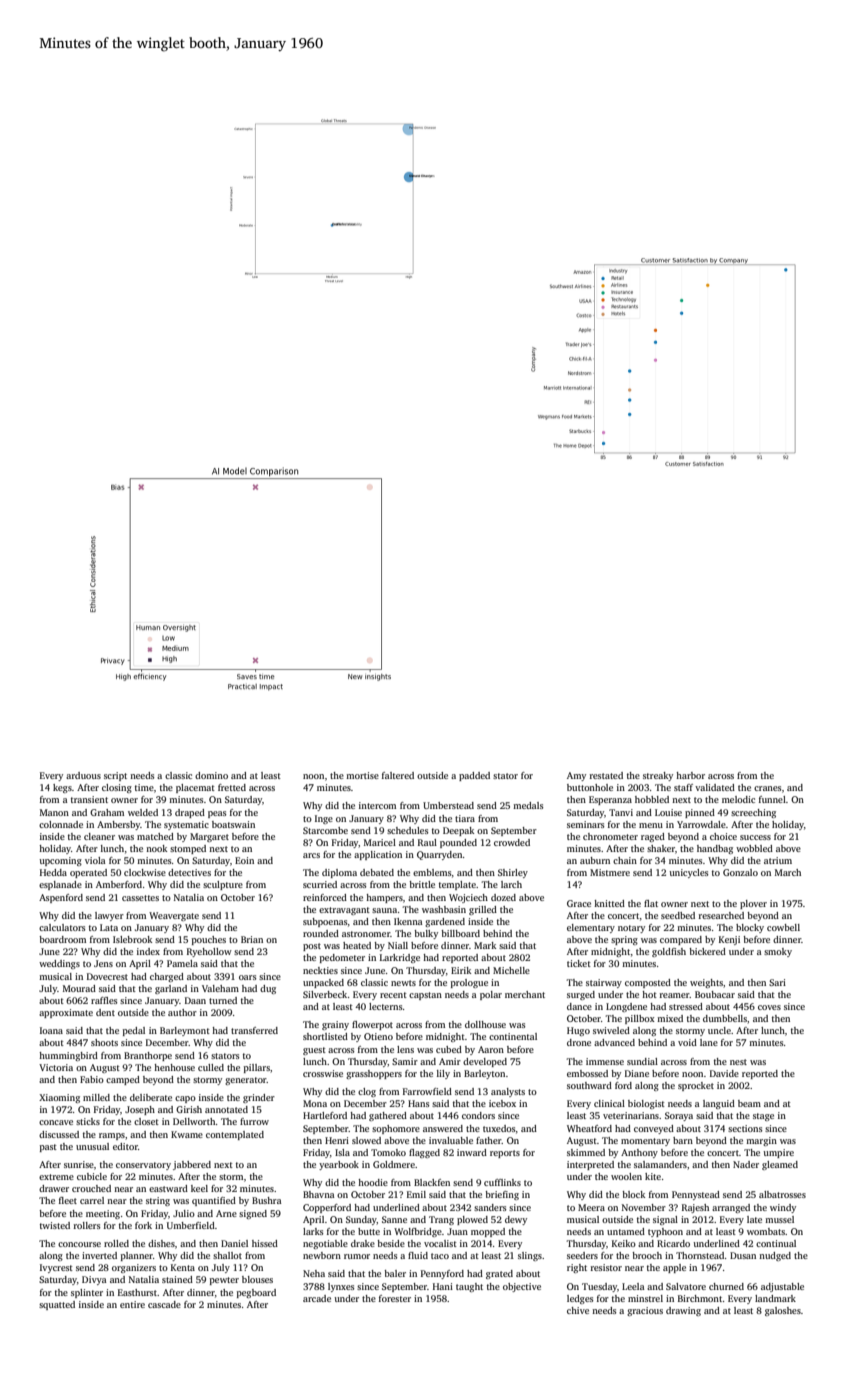 Image resolution: width=849 pixels, height=1400 pixels. Describe the element at coordinates (57, 1305) in the document. I see `squatted` at that location.
